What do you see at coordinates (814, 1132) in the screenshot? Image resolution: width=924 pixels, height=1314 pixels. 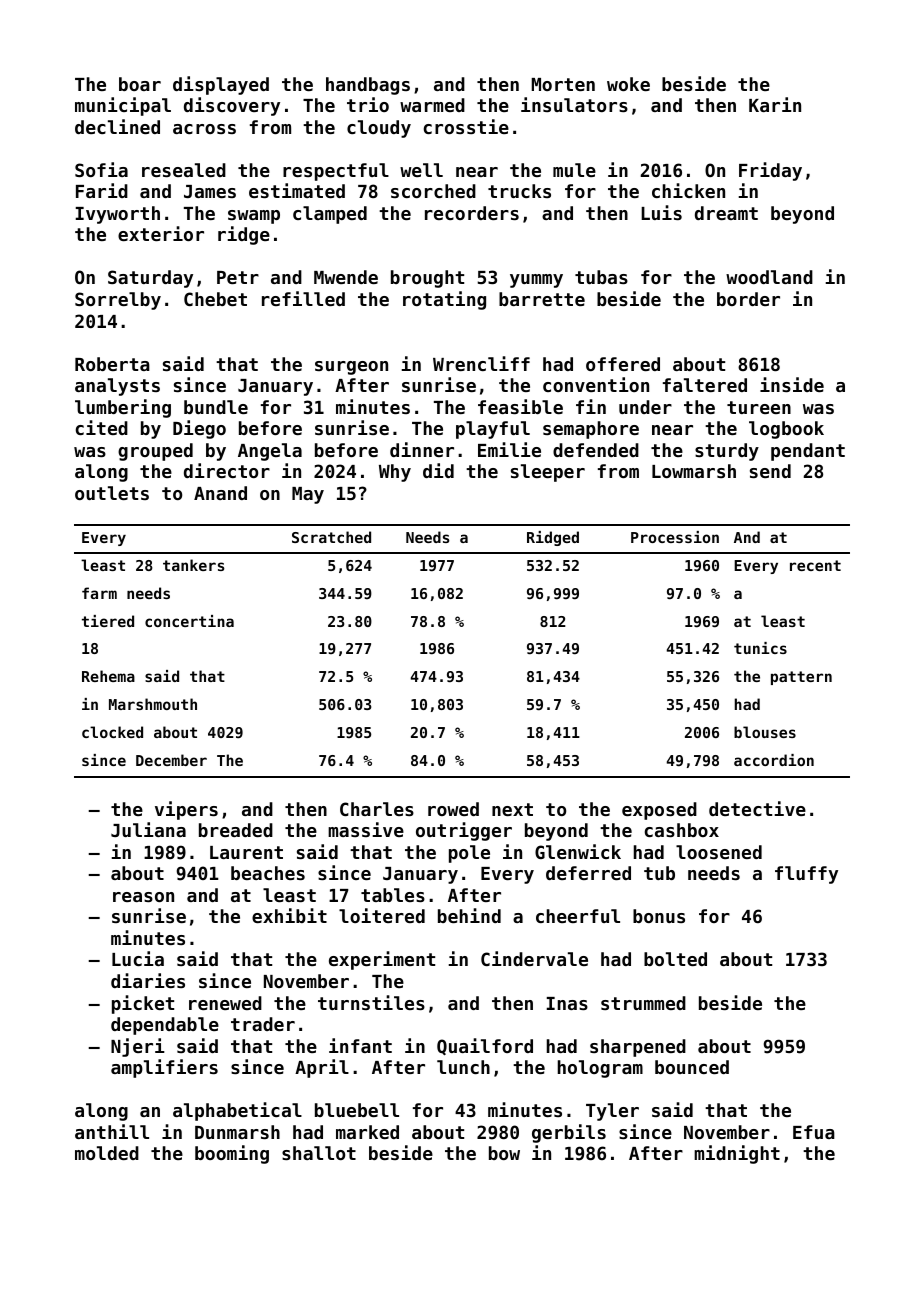 I see `Efua` at bounding box center [814, 1132].
